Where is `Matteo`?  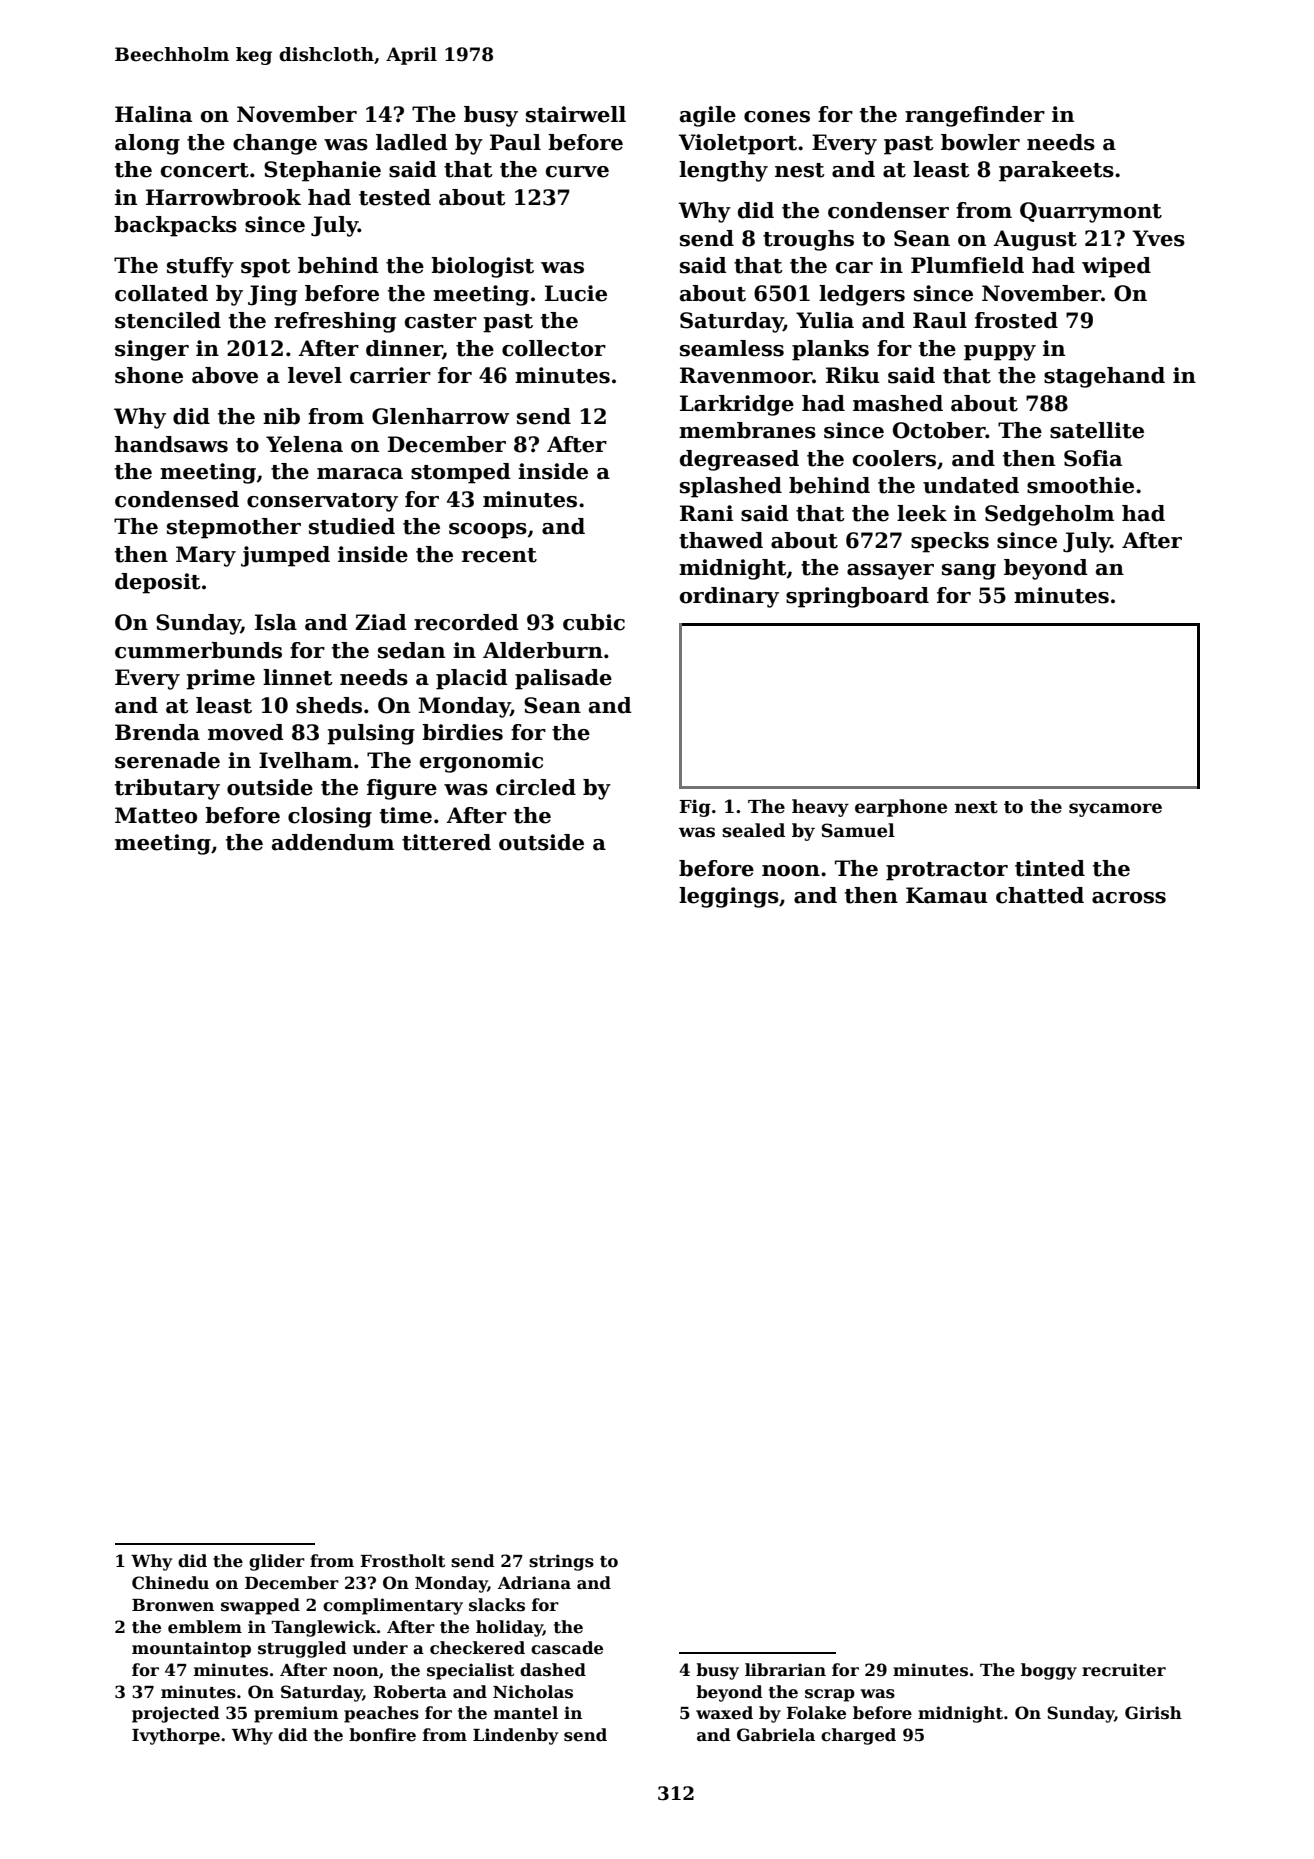 Matteo is located at coordinates (156, 815).
